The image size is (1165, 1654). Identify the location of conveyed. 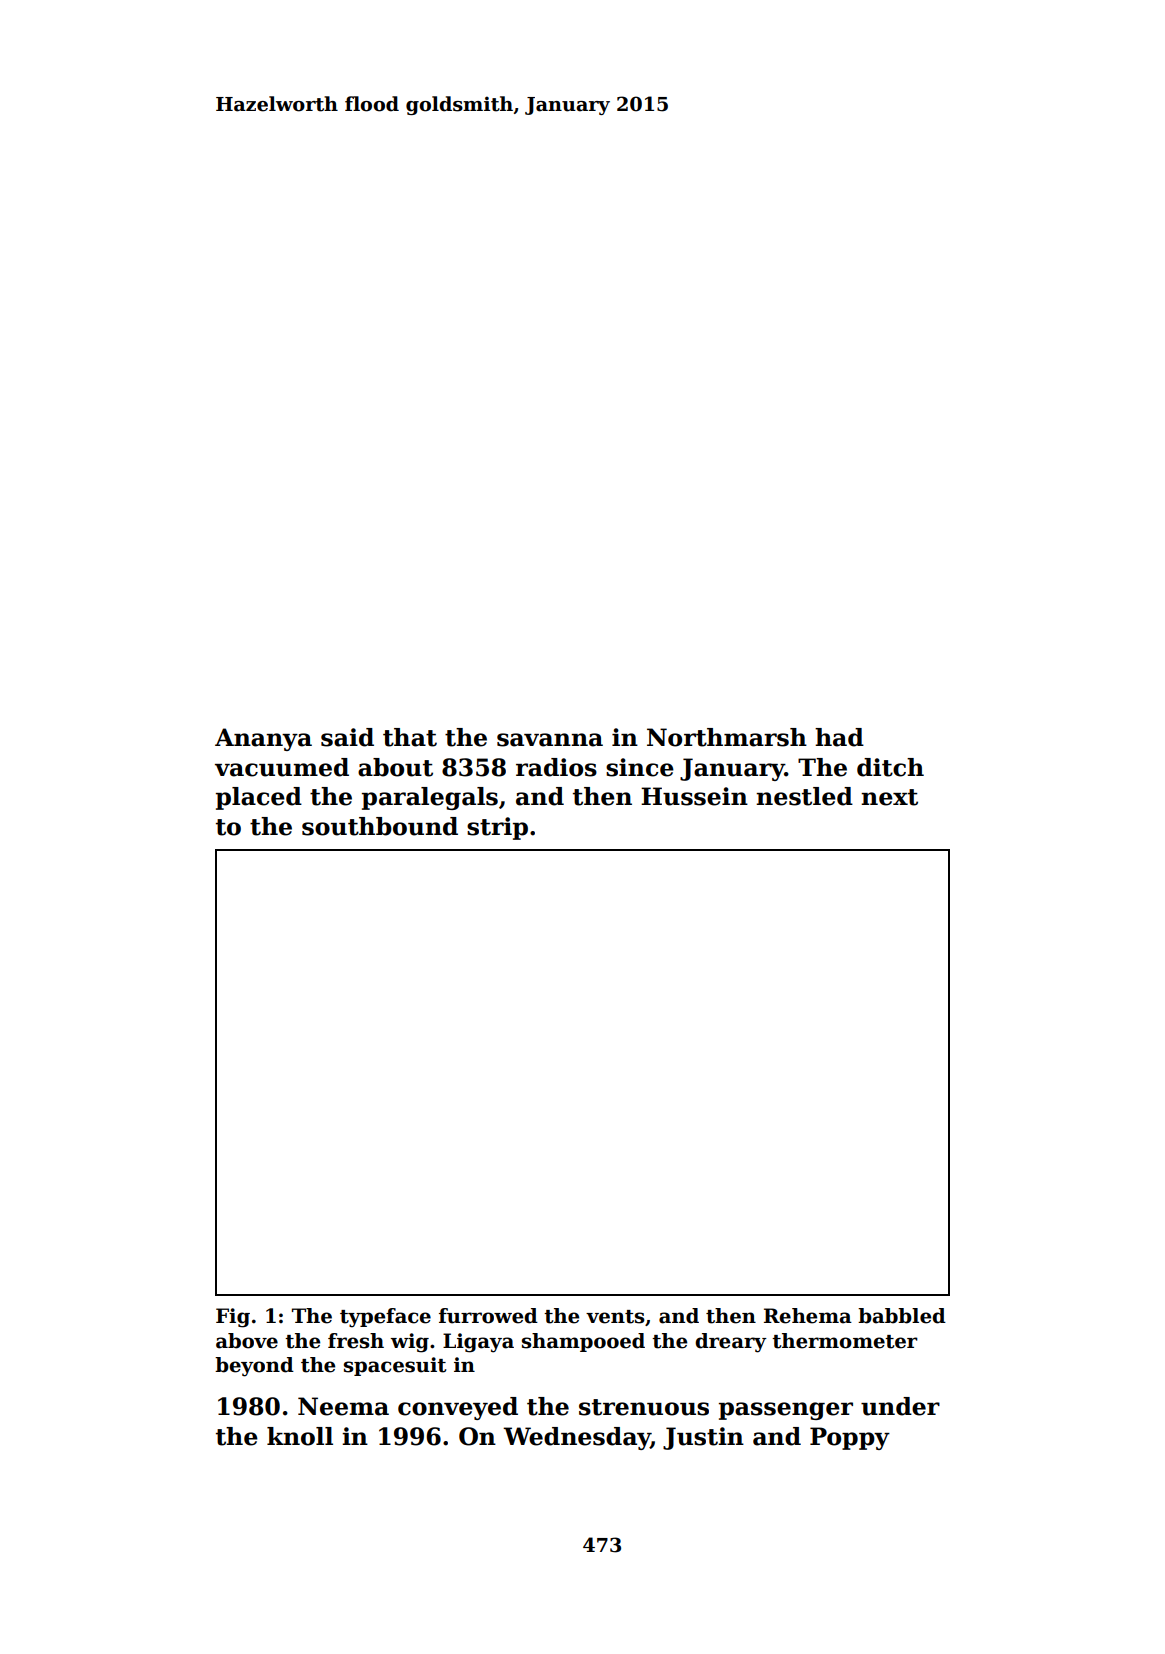
(458, 1408).
